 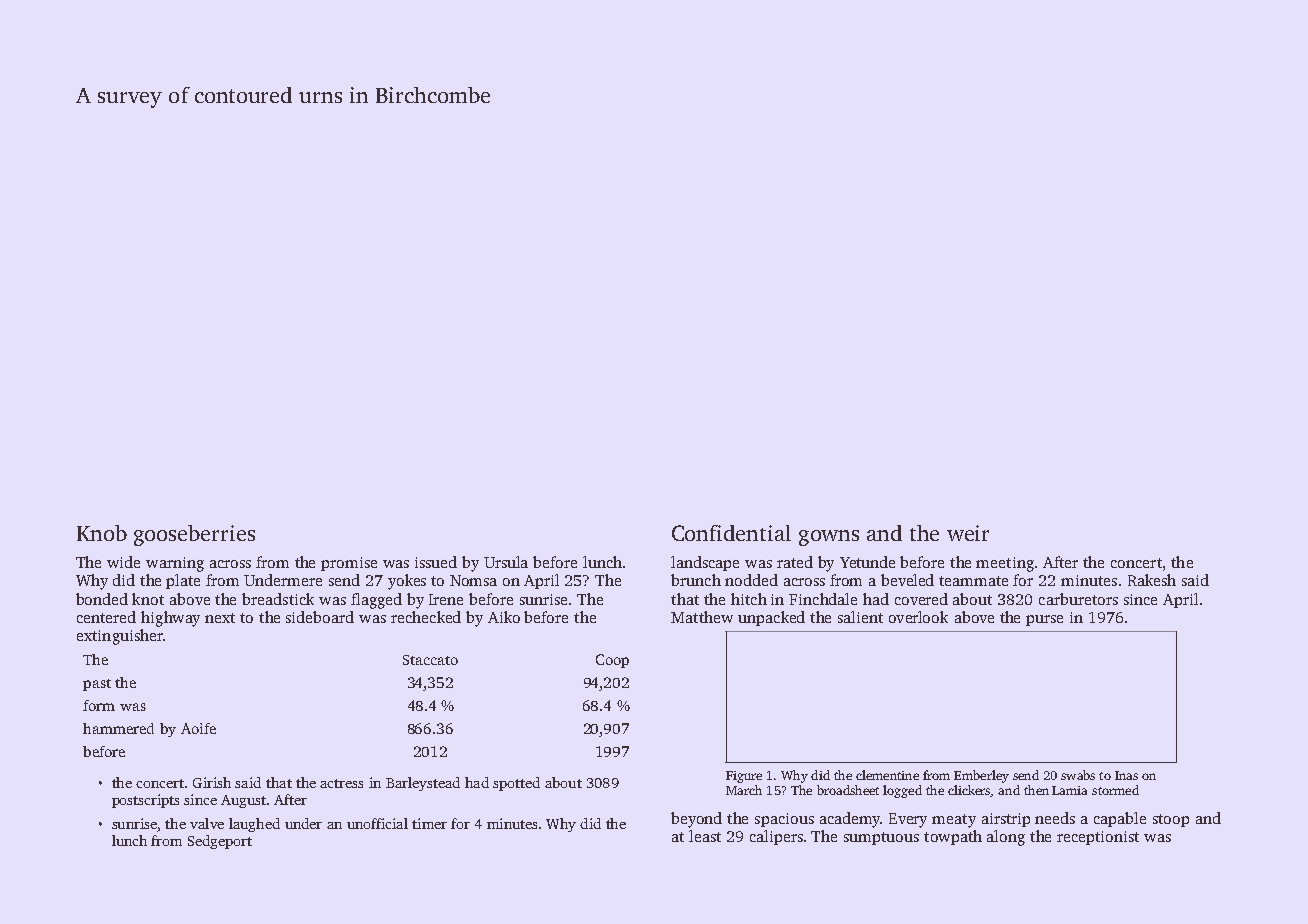 What do you see at coordinates (97, 685) in the screenshot?
I see `past` at bounding box center [97, 685].
